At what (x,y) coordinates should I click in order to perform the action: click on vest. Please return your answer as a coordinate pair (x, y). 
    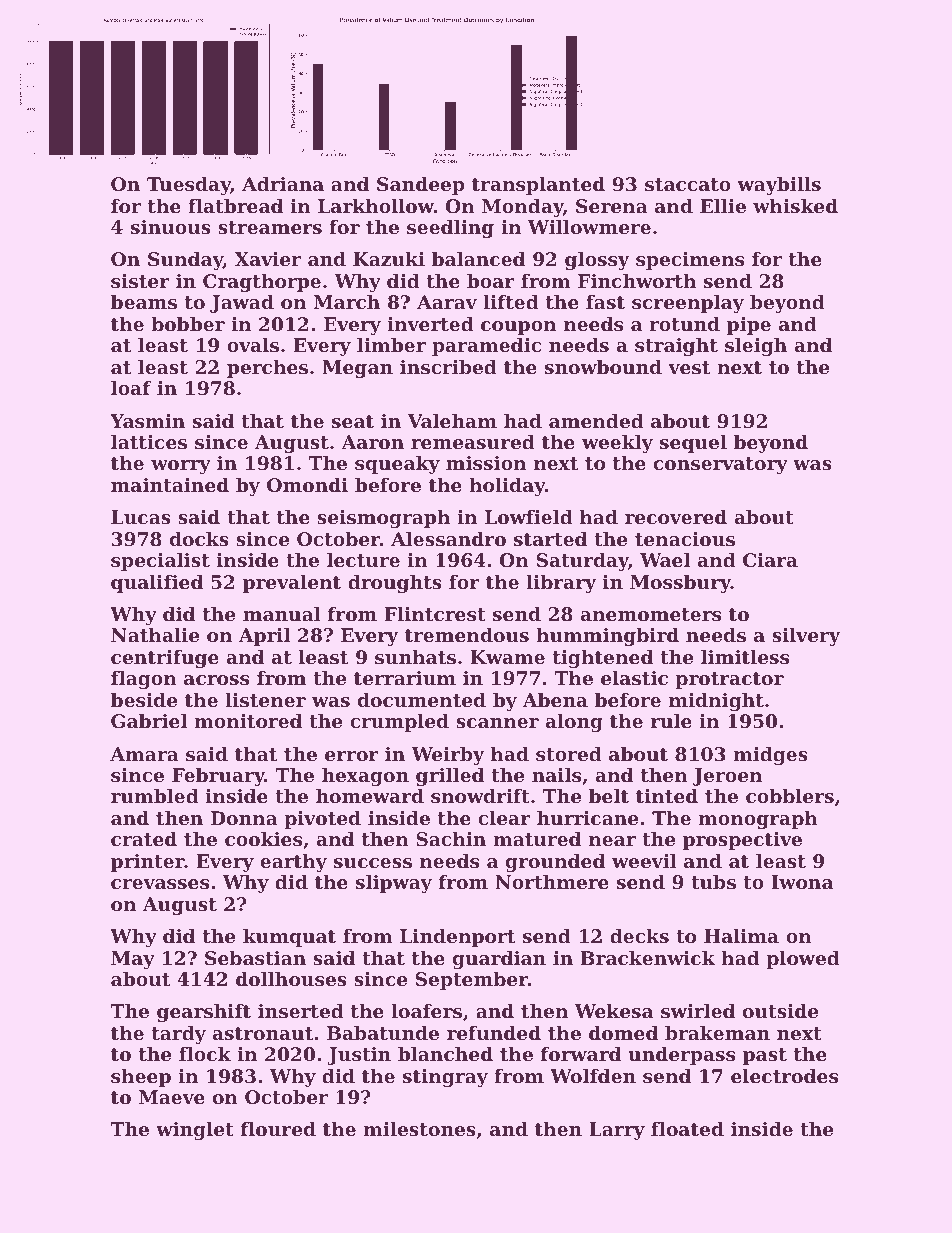
    Looking at the image, I should click on (689, 368).
